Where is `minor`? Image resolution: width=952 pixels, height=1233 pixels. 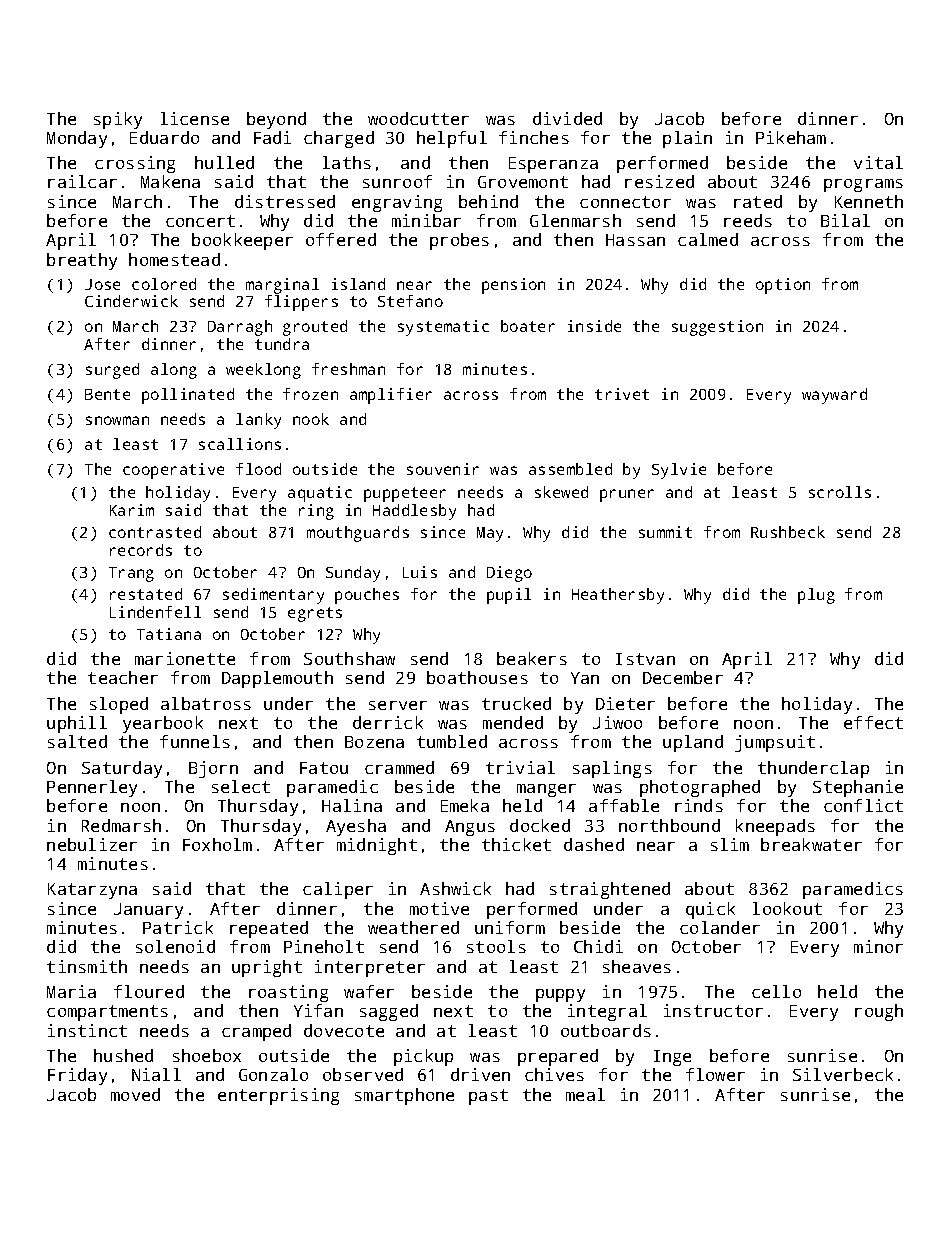 minor is located at coordinates (878, 946).
